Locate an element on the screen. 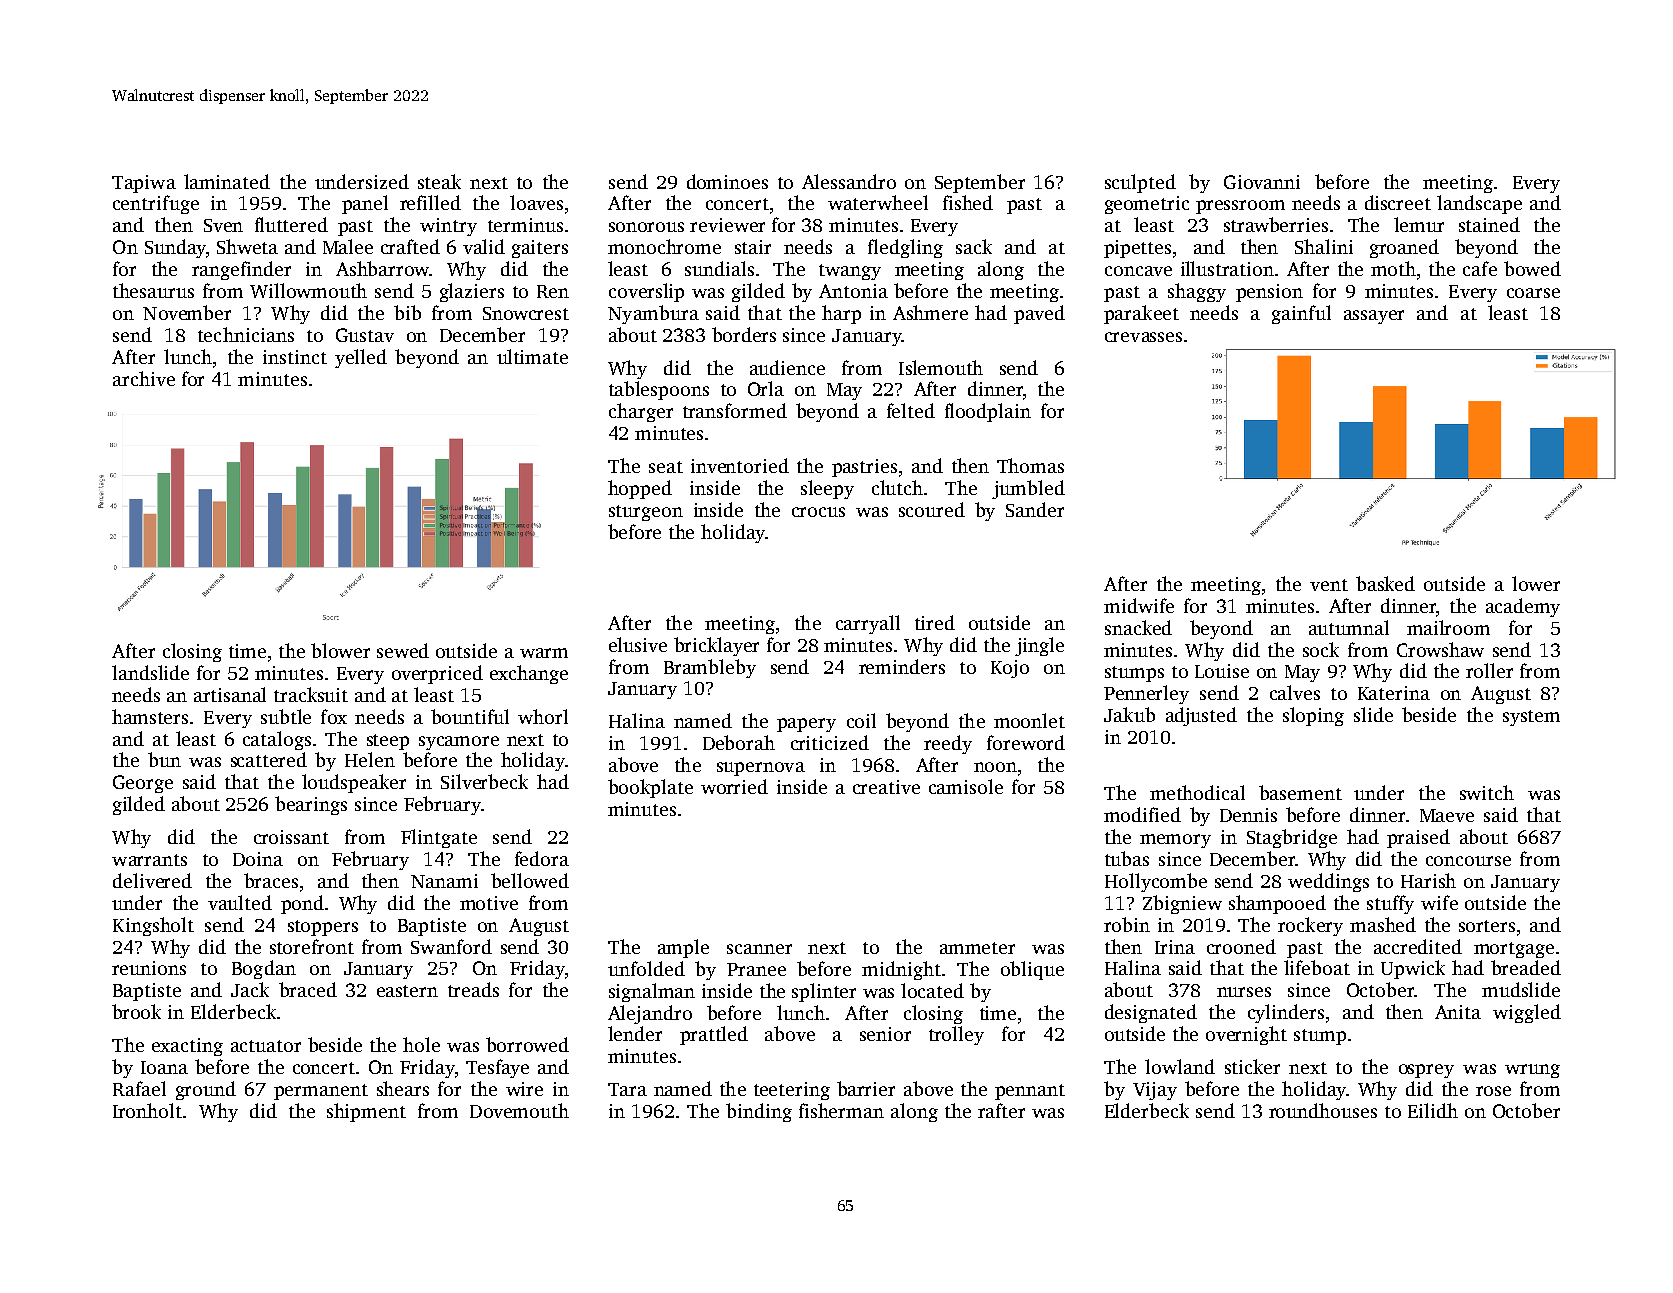 The height and width of the screenshot is (1293, 1673). Giovanni is located at coordinates (1262, 182).
